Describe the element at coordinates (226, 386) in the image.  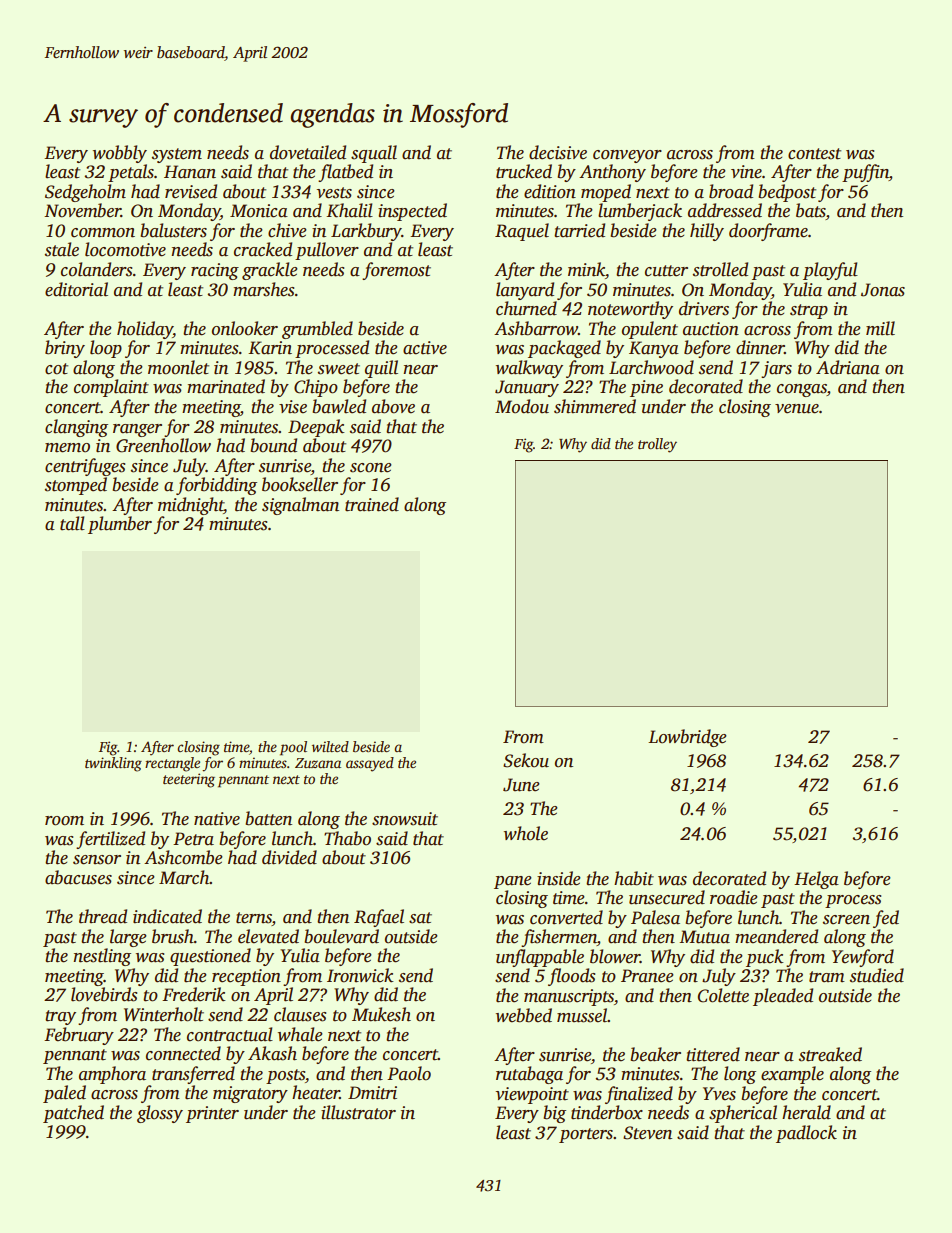
I see `marinated` at that location.
